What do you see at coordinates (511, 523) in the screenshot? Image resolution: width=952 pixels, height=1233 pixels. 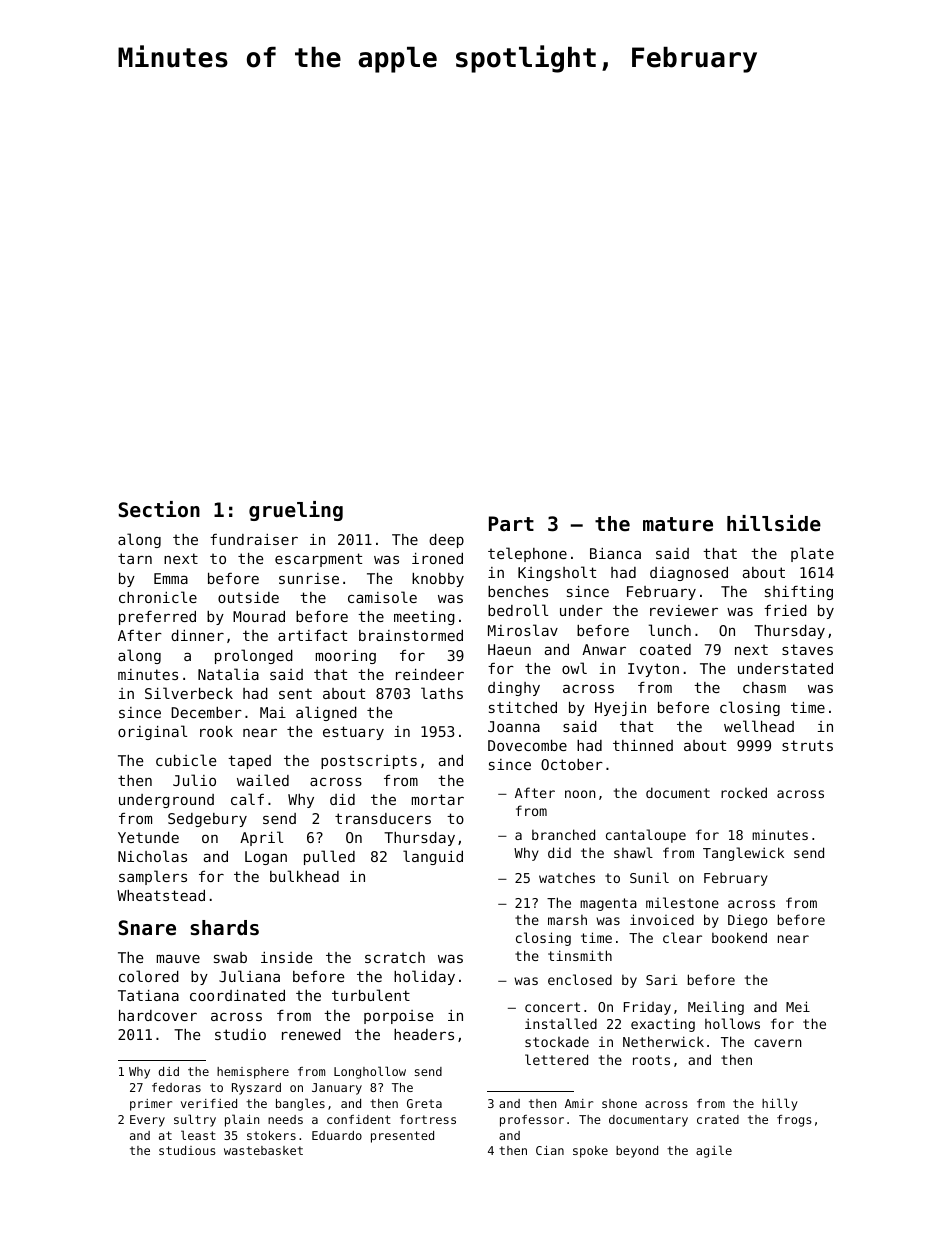 I see `Part` at bounding box center [511, 523].
